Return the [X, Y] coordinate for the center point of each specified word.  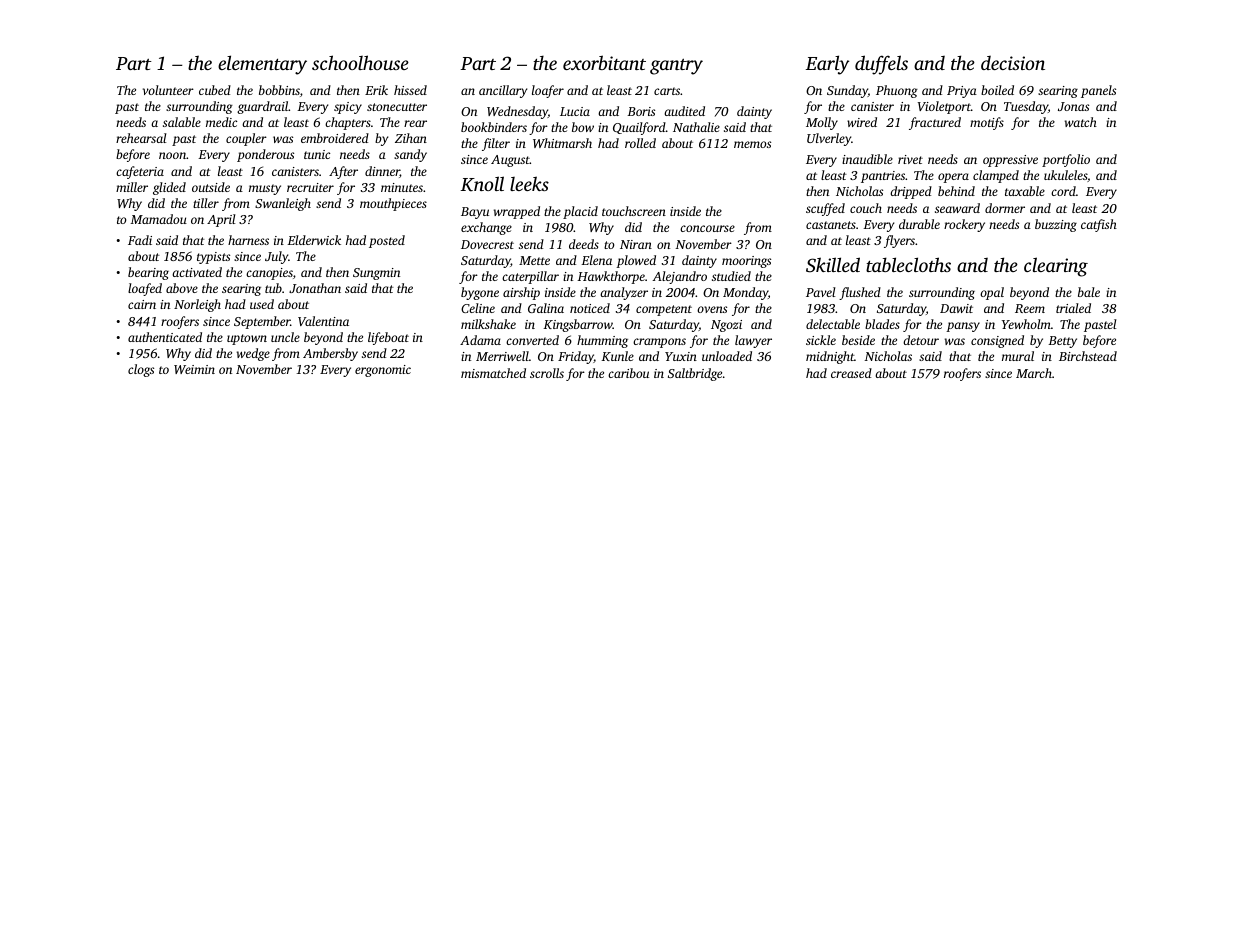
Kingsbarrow [578, 325]
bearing [148, 273]
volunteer [168, 90]
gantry [676, 67]
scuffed [825, 209]
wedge [253, 354]
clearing [1056, 267]
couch [866, 208]
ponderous [265, 155]
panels [1098, 91]
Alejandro [679, 277]
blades [882, 324]
